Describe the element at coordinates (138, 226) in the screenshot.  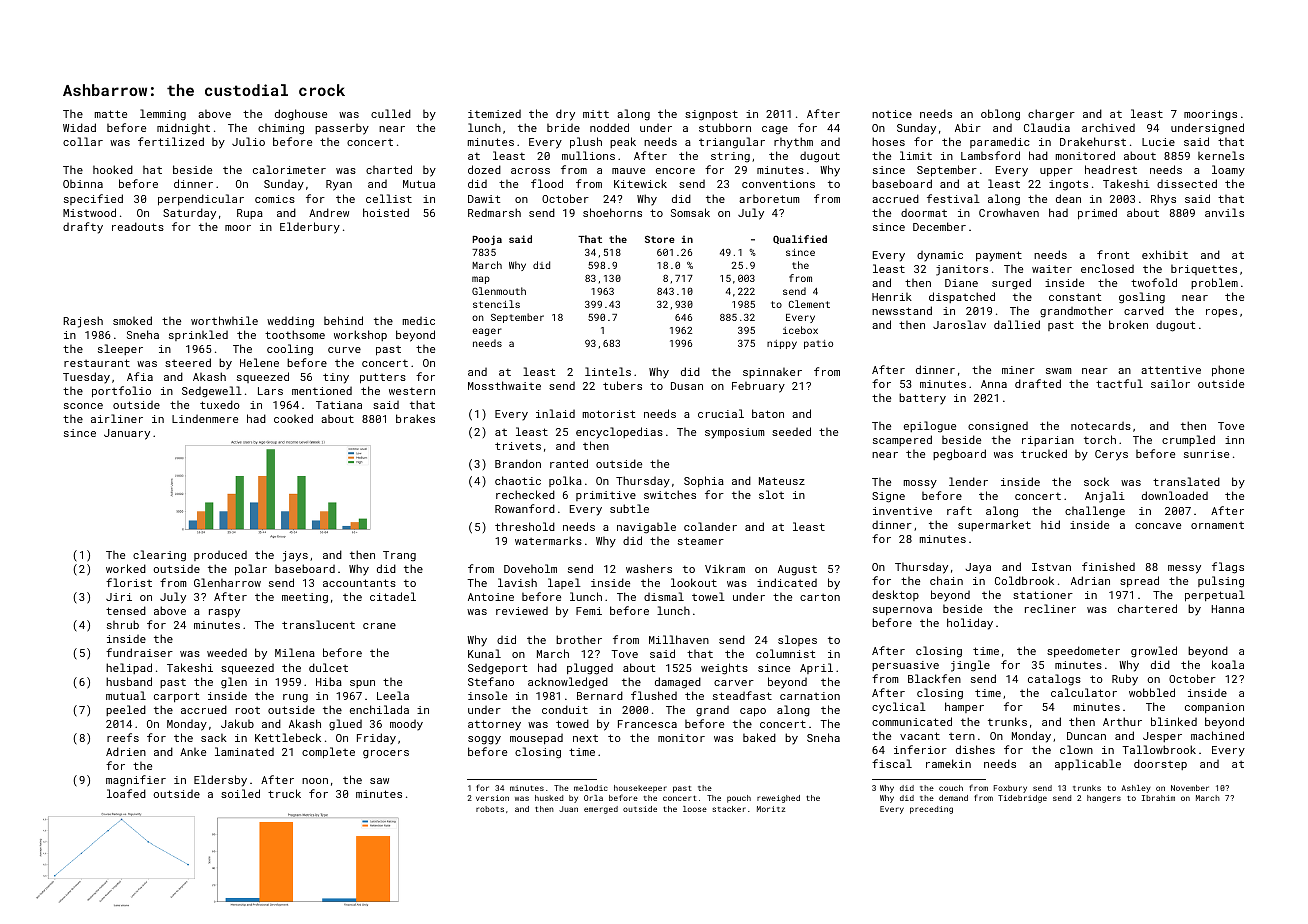
I see `readouts` at that location.
